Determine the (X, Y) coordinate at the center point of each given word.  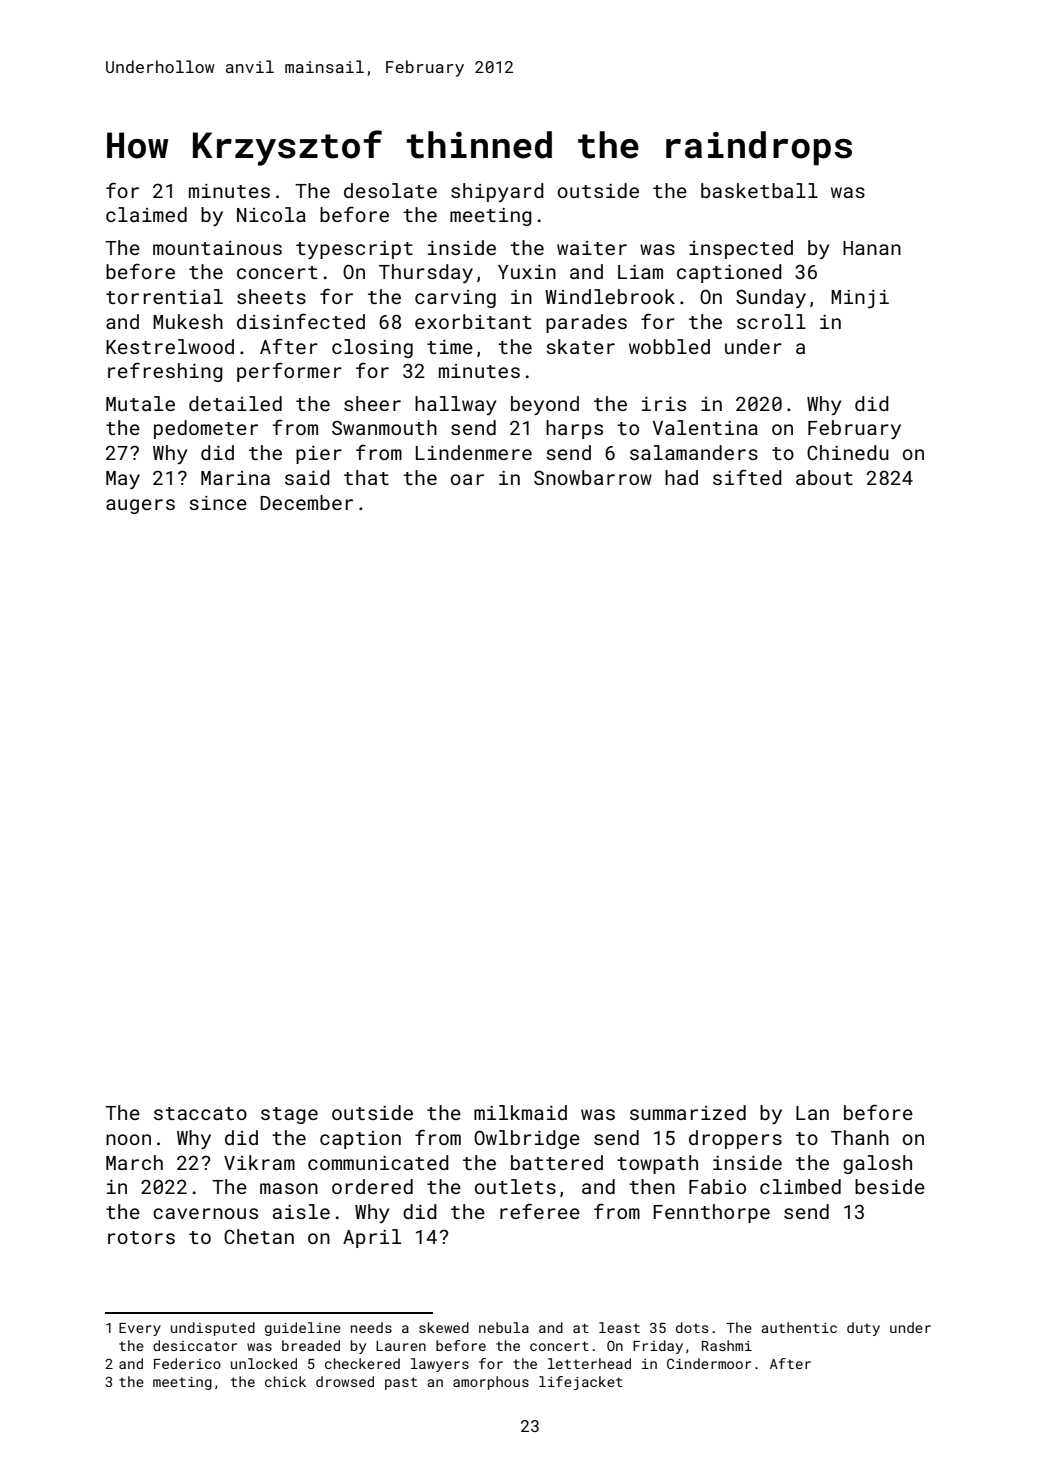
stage (289, 1115)
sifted (747, 477)
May (123, 480)
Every (140, 1329)
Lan (812, 1113)
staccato (200, 1113)
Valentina (705, 427)
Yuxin (527, 272)
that (366, 477)
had (681, 477)
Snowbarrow (593, 477)
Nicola (271, 214)
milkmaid (520, 1112)
